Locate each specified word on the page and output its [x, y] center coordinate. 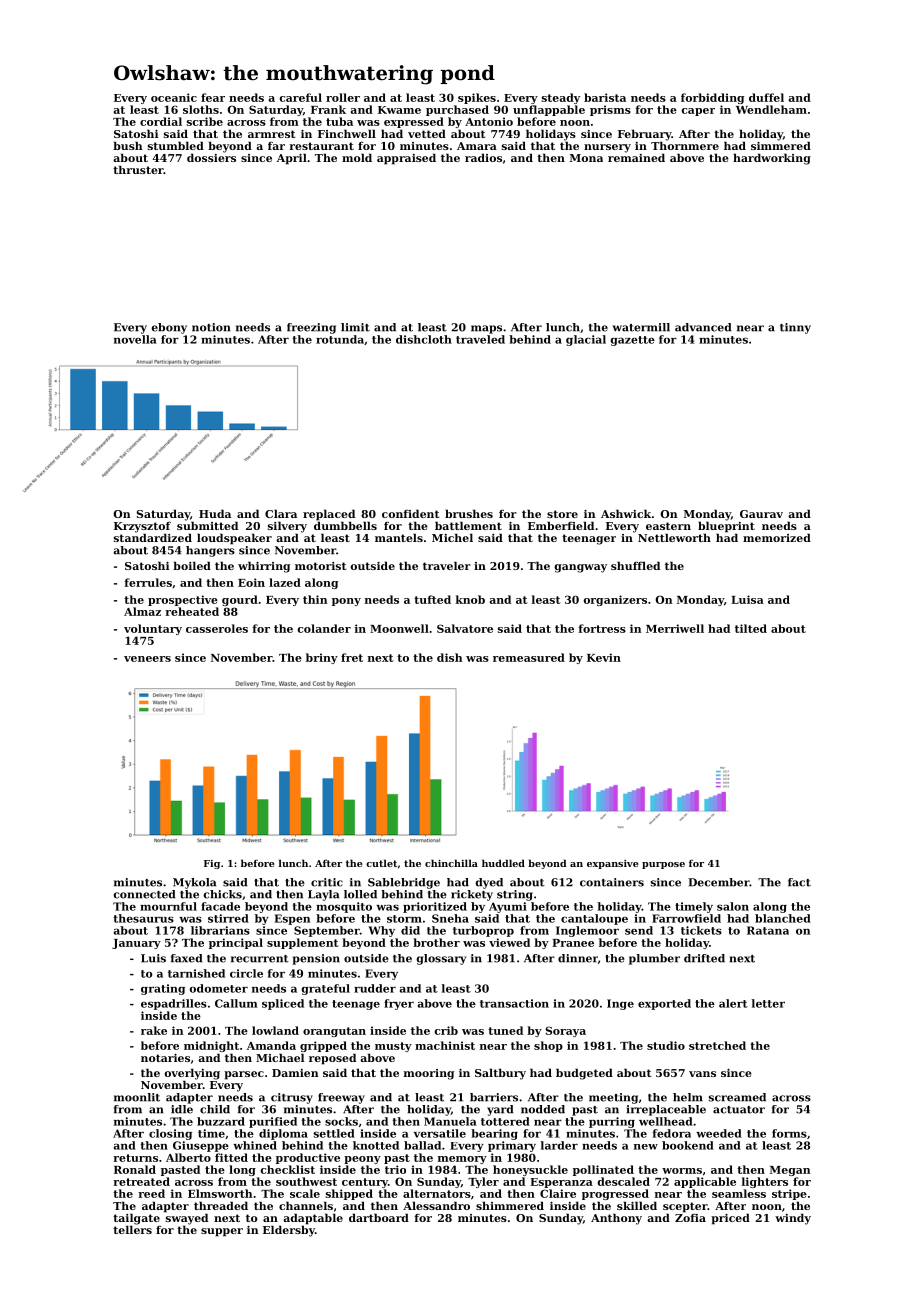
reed [151, 1193]
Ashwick [626, 513]
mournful [168, 906]
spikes [477, 98]
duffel [766, 97]
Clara [281, 513]
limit [355, 327]
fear [213, 97]
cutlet [381, 863]
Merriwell [675, 628]
